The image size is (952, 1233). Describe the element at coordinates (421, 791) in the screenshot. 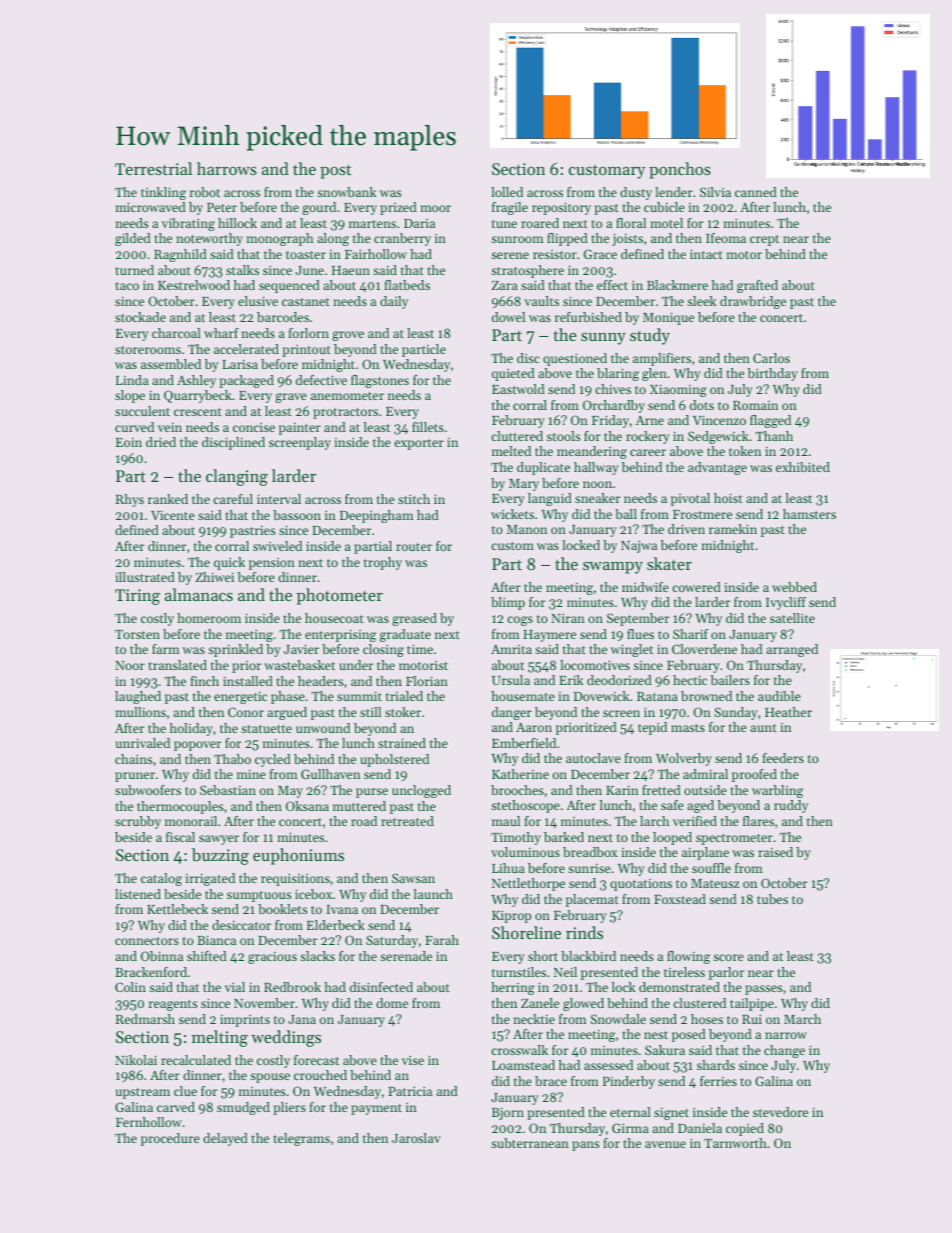

I see `unclogged` at that location.
